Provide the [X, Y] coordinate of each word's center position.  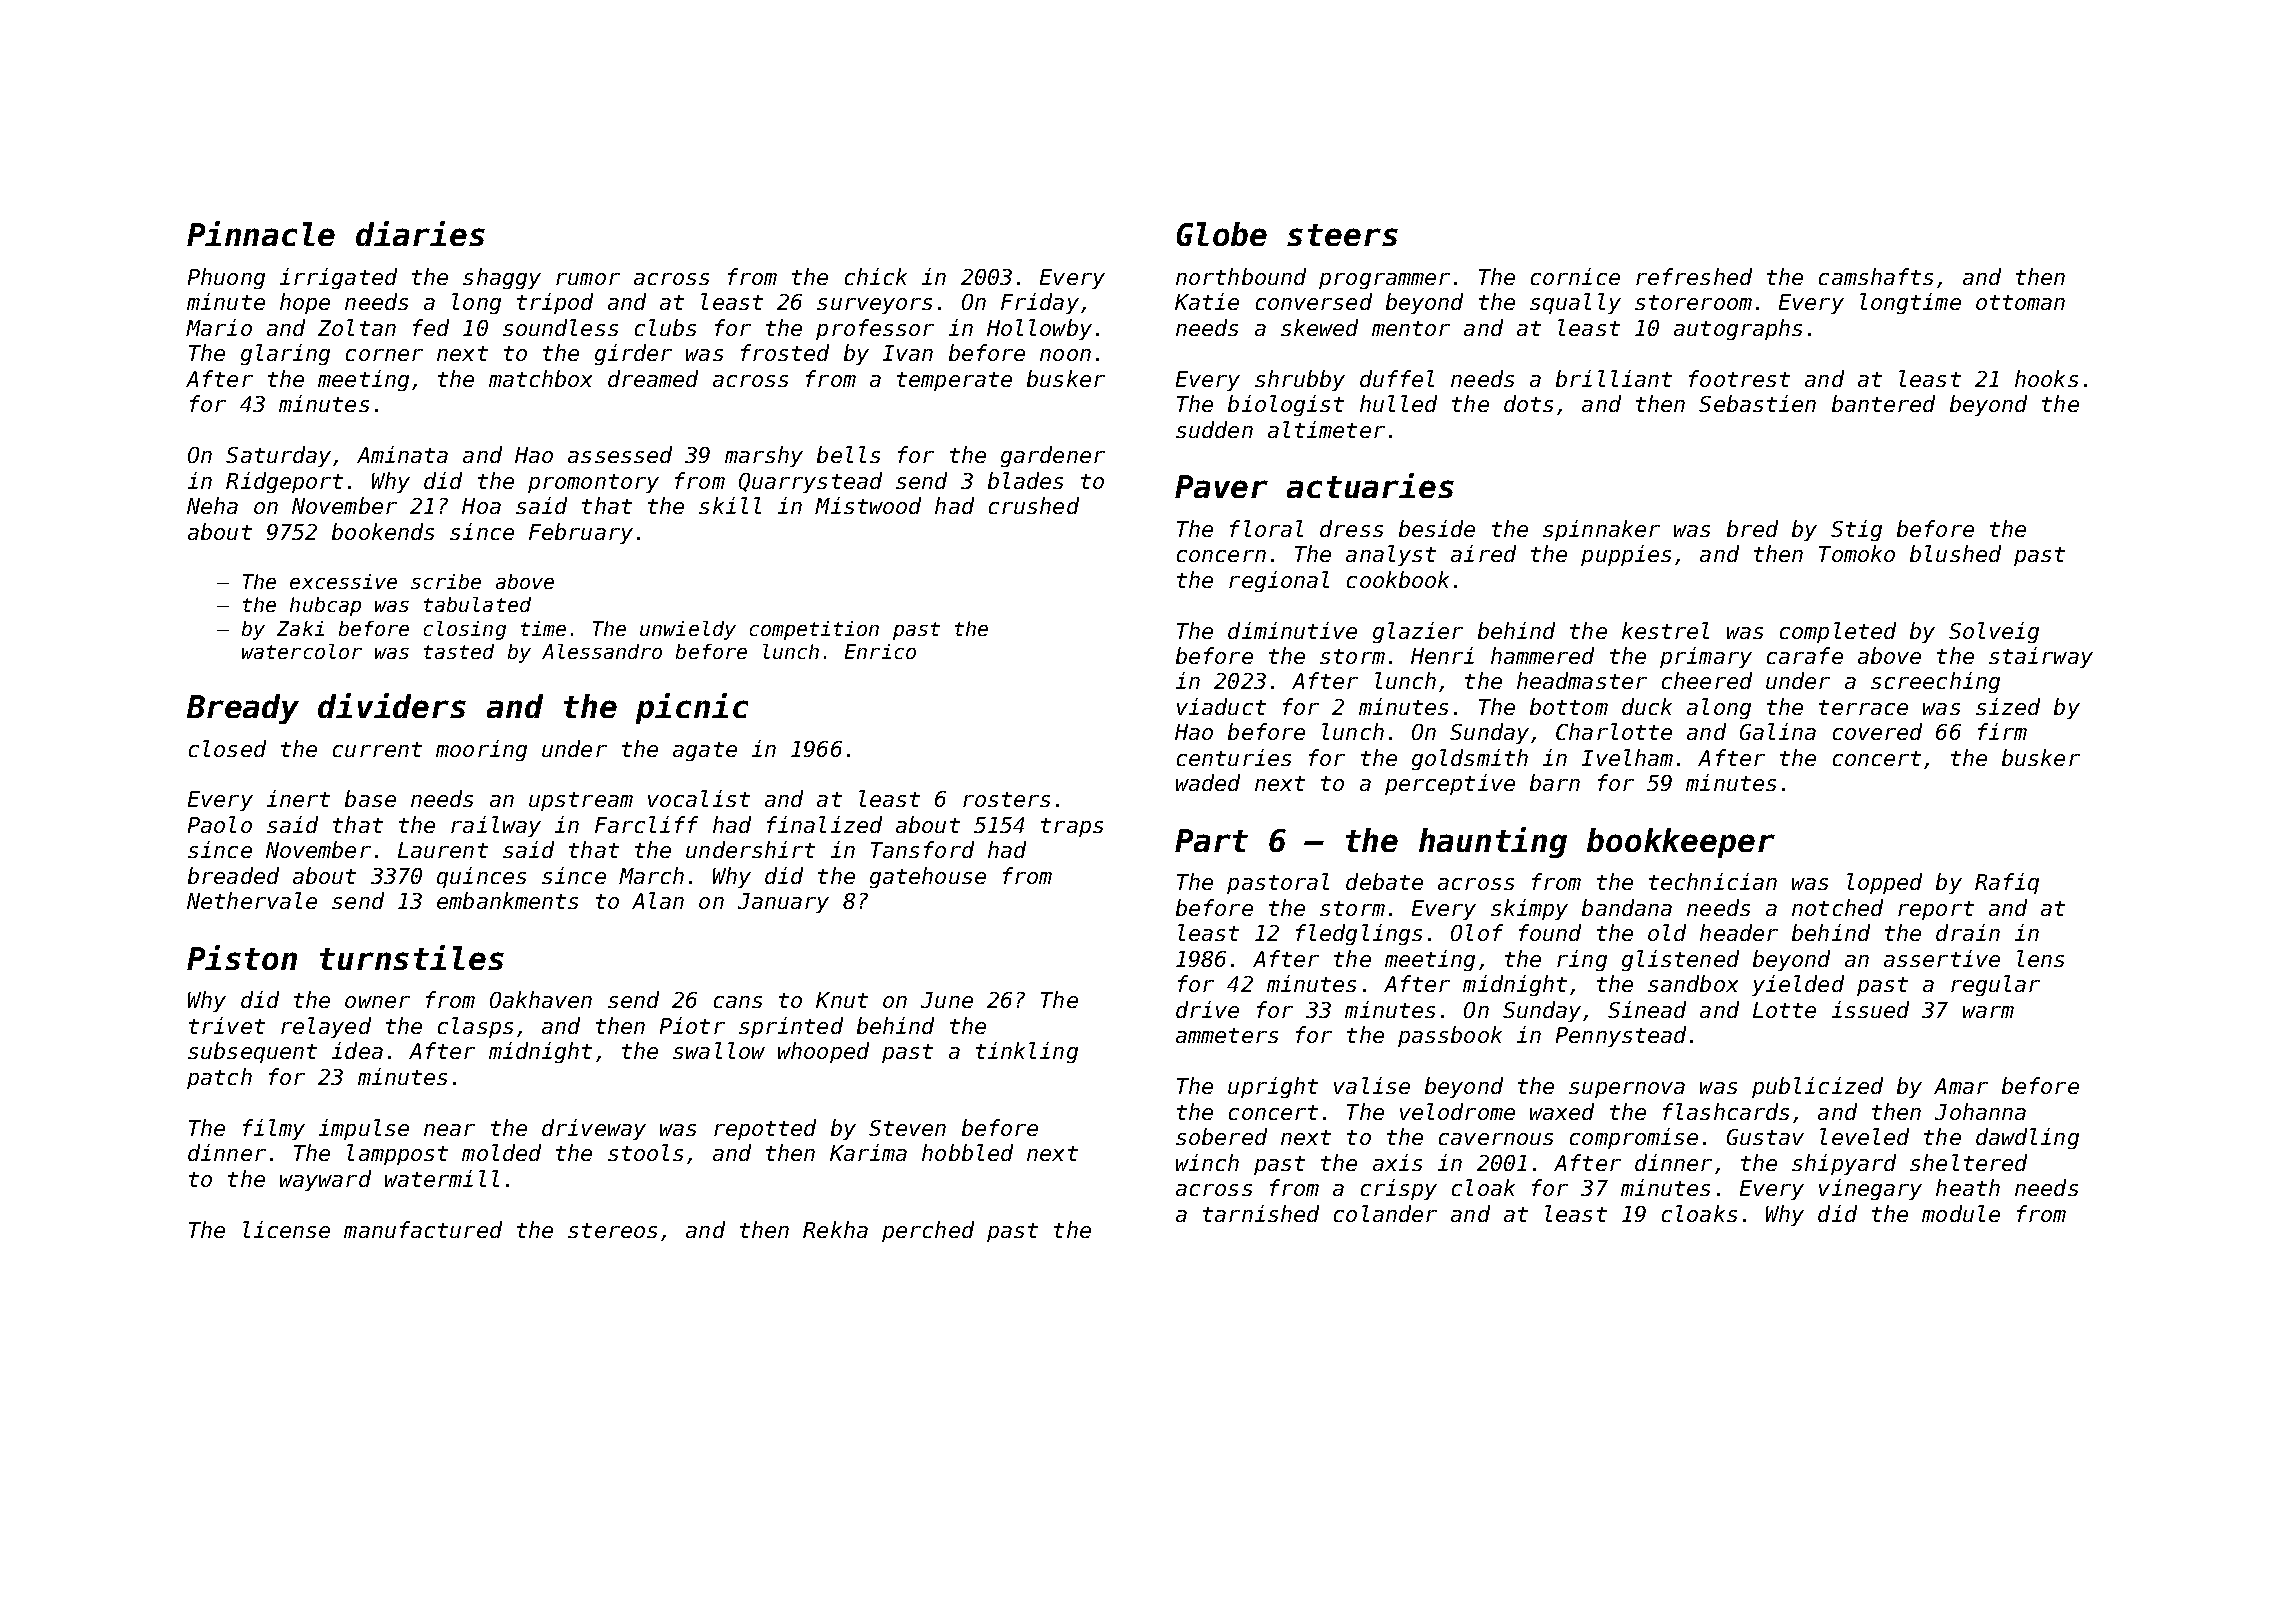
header [1739, 932]
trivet [227, 1025]
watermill [442, 1178]
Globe [1222, 234]
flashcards [1726, 1111]
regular [1995, 985]
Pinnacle [261, 233]
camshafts [1876, 276]
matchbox [540, 378]
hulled [1398, 403]
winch [1207, 1162]
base [370, 798]
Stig [1856, 530]
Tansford [922, 849]
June [947, 1000]
